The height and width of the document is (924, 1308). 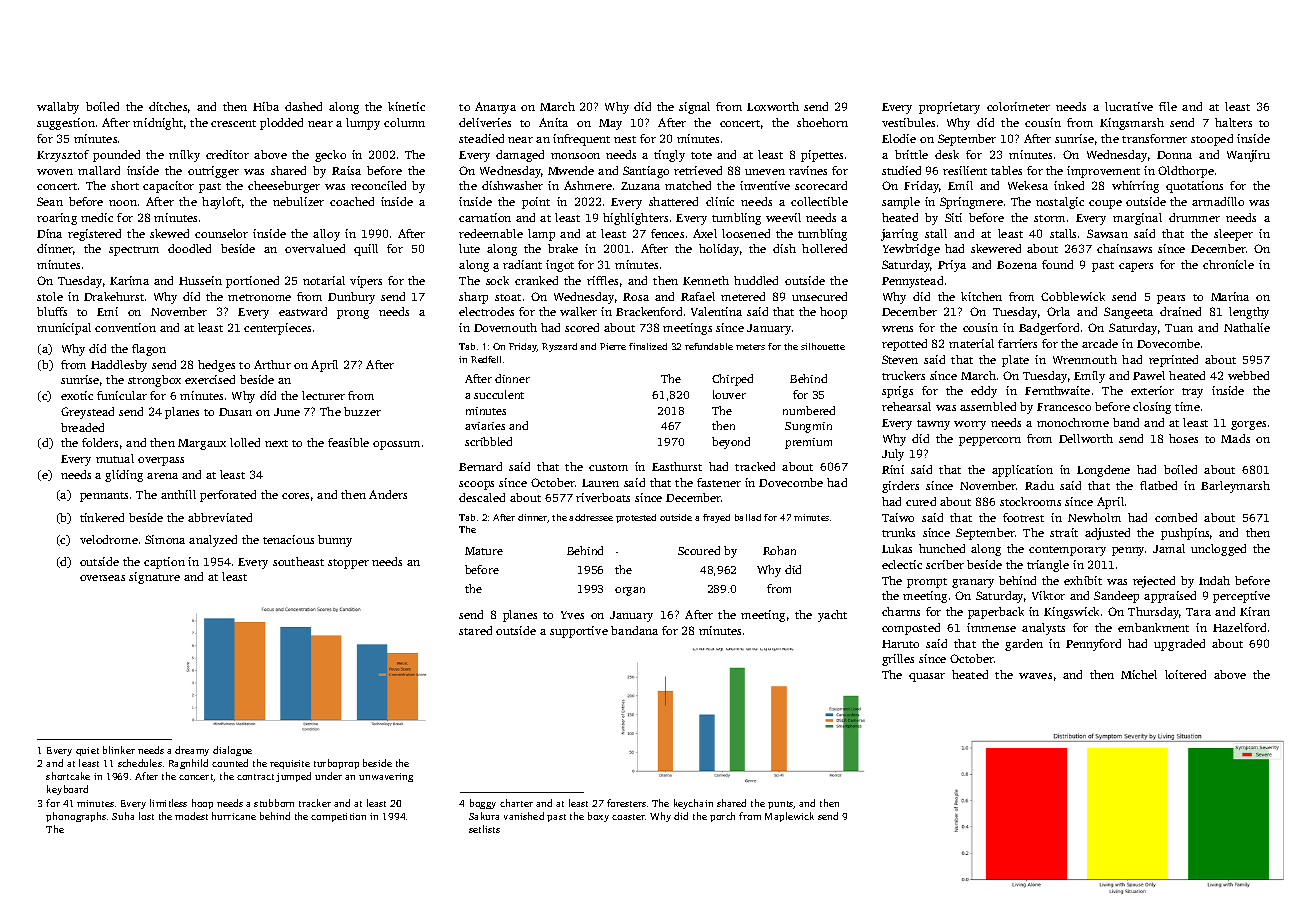 What do you see at coordinates (701, 155) in the document?
I see `tote` at bounding box center [701, 155].
